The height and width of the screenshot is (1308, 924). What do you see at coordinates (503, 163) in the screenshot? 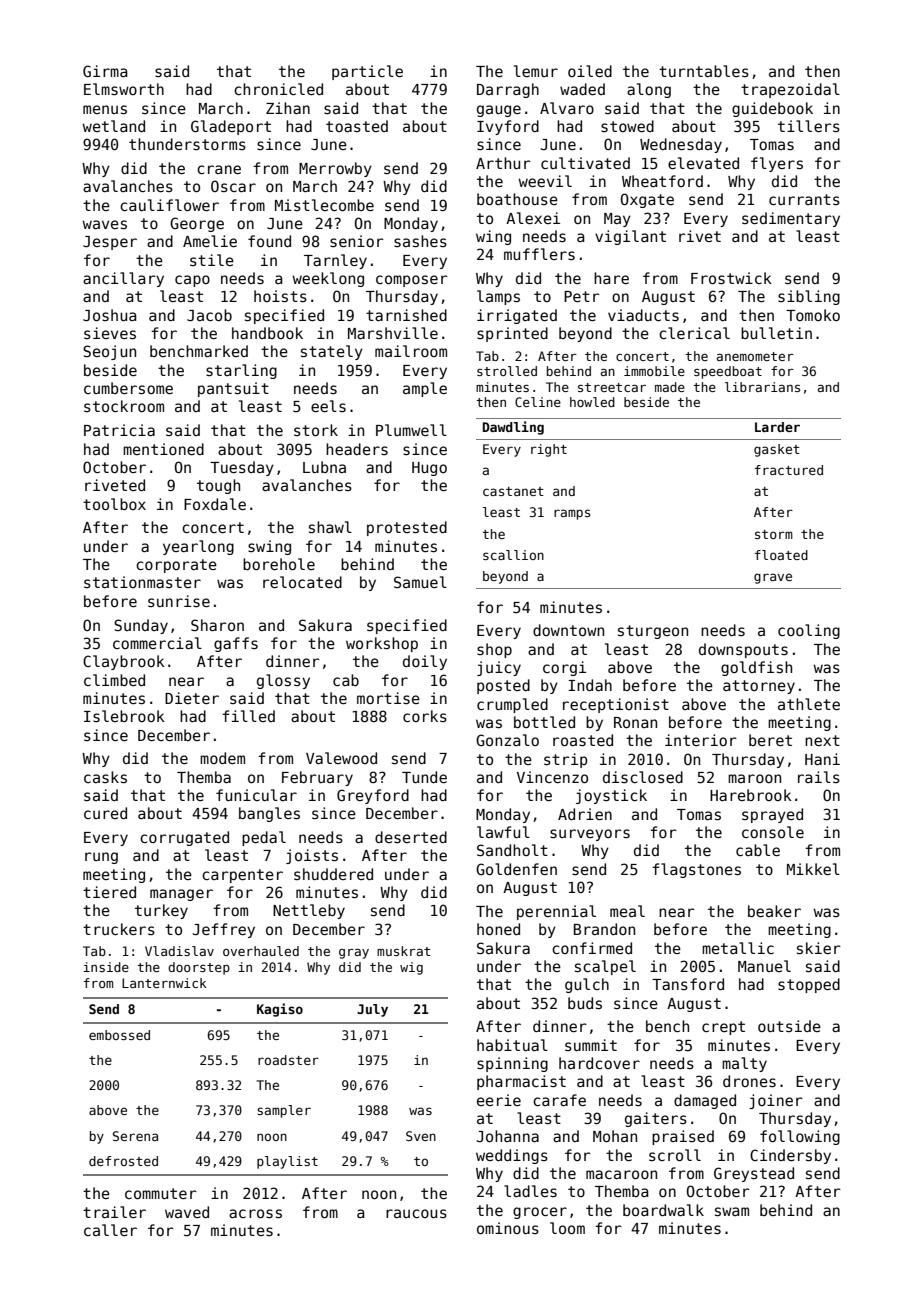
I see `Arthur` at bounding box center [503, 163].
